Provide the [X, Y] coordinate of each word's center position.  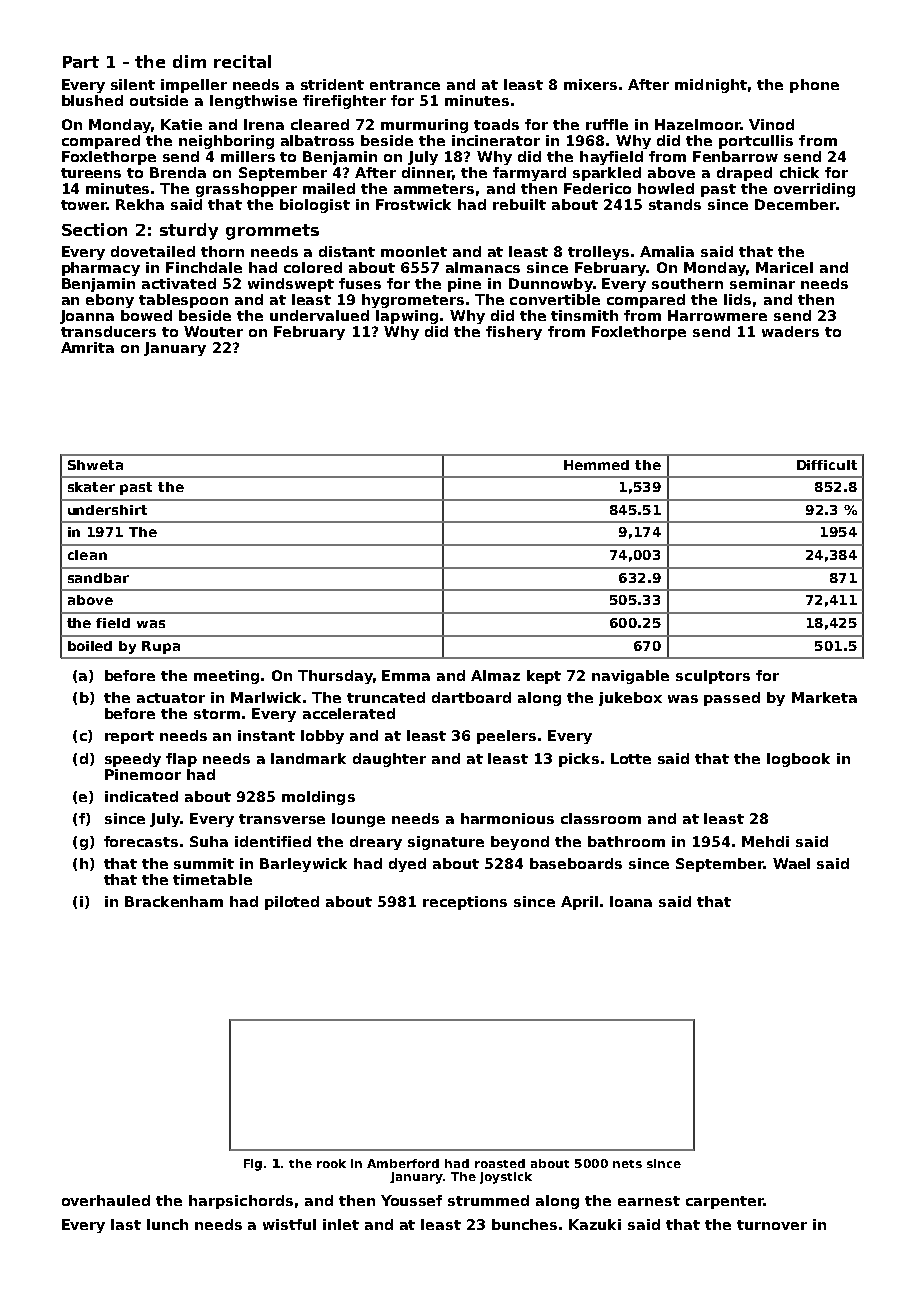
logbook [798, 760]
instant [266, 735]
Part [81, 62]
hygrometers [413, 301]
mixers [590, 84]
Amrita [87, 347]
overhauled [106, 1200]
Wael [791, 863]
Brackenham [174, 901]
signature [446, 843]
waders [790, 331]
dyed [407, 865]
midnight [711, 86]
